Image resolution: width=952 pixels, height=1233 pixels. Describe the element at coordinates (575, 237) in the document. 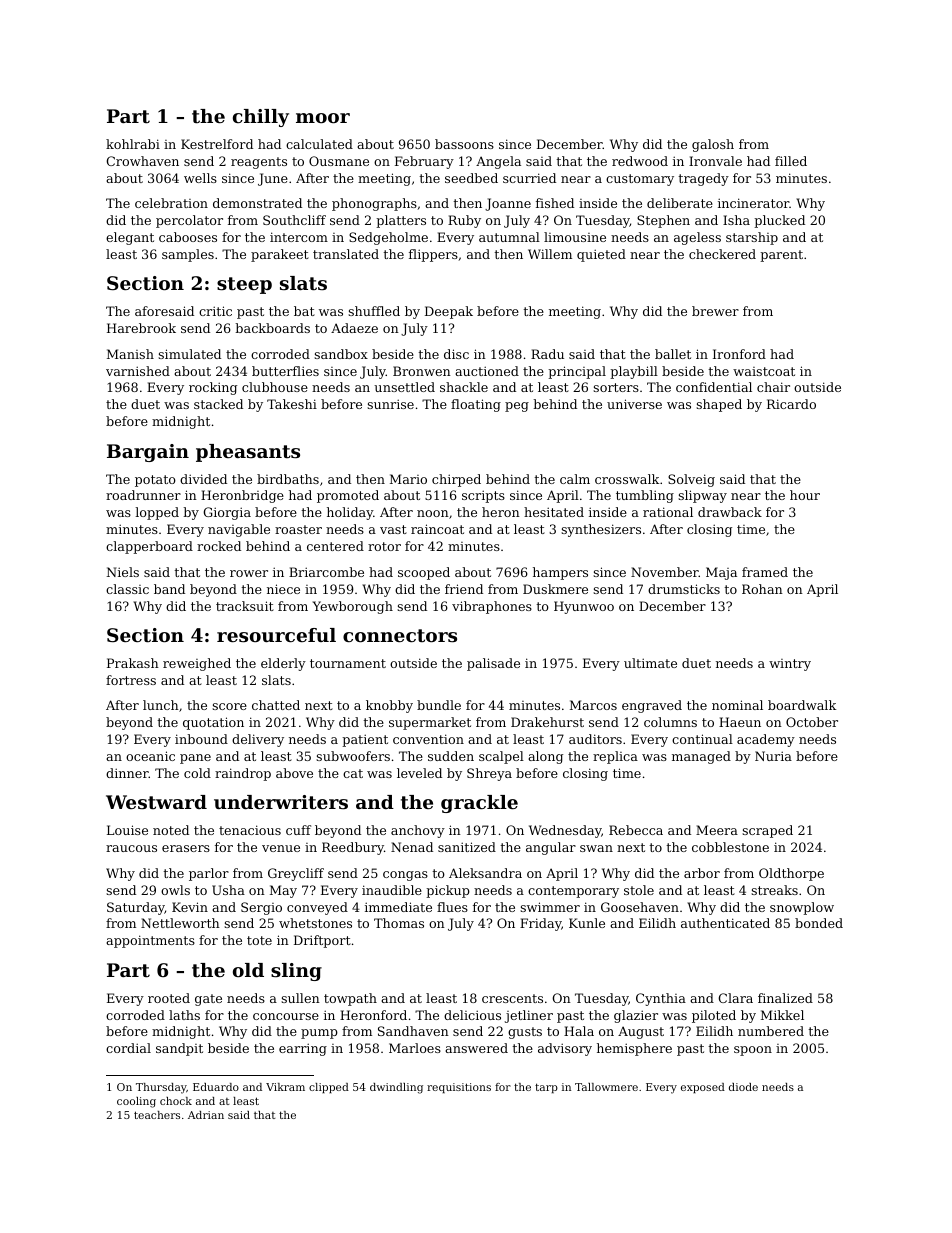

I see `limousine` at that location.
